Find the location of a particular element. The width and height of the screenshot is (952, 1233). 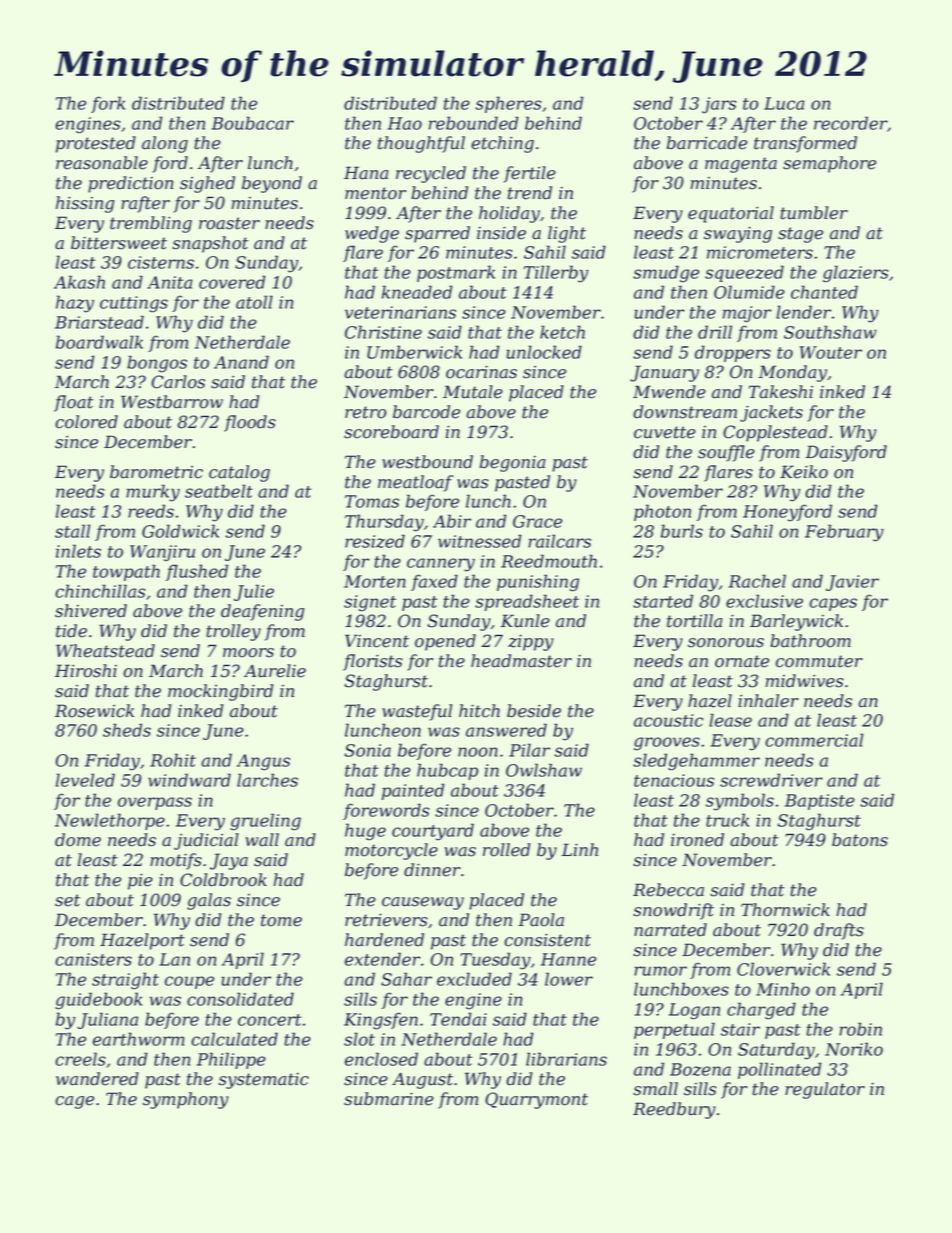

courtyard is located at coordinates (433, 832).
